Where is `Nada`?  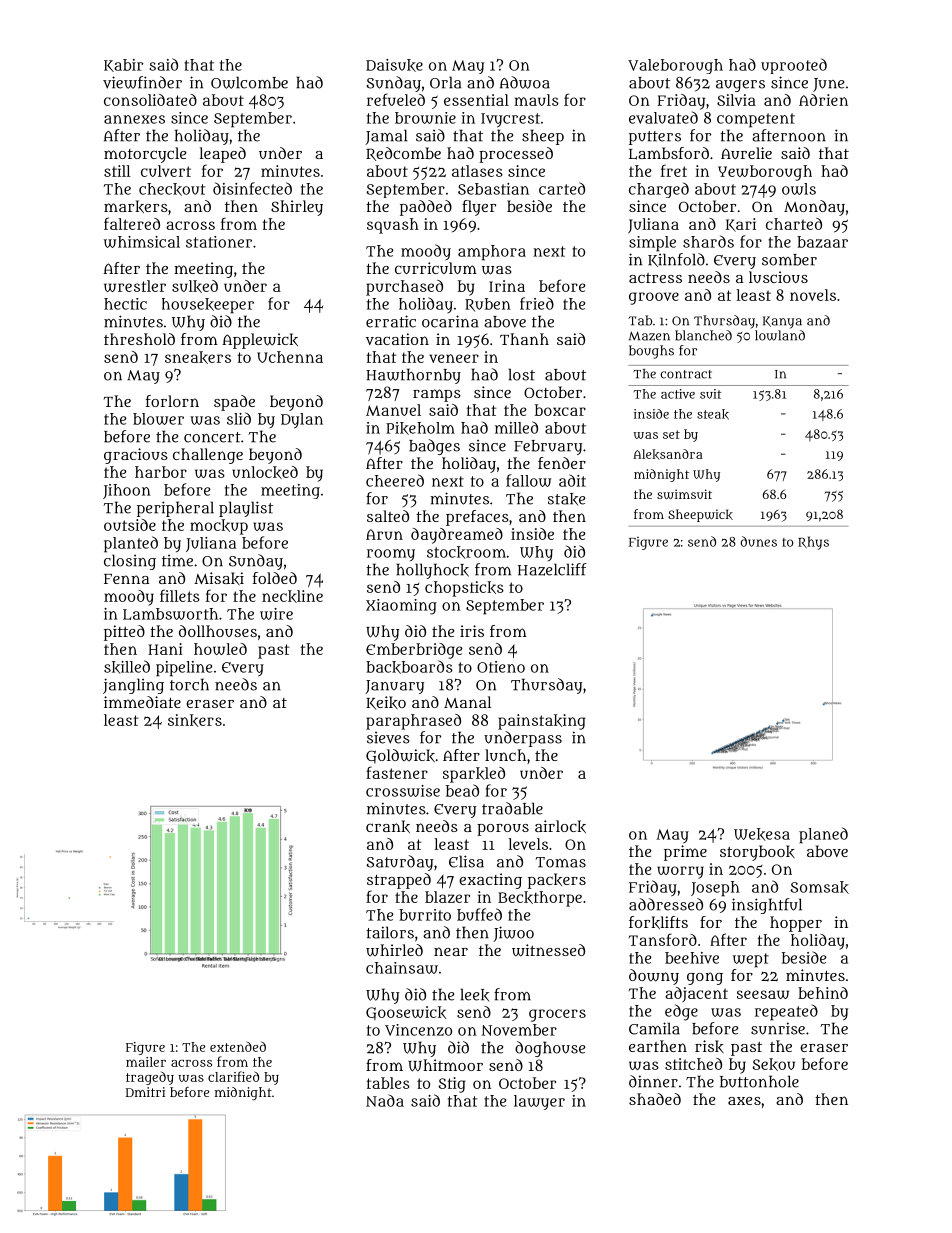
Nada is located at coordinates (385, 1100).
